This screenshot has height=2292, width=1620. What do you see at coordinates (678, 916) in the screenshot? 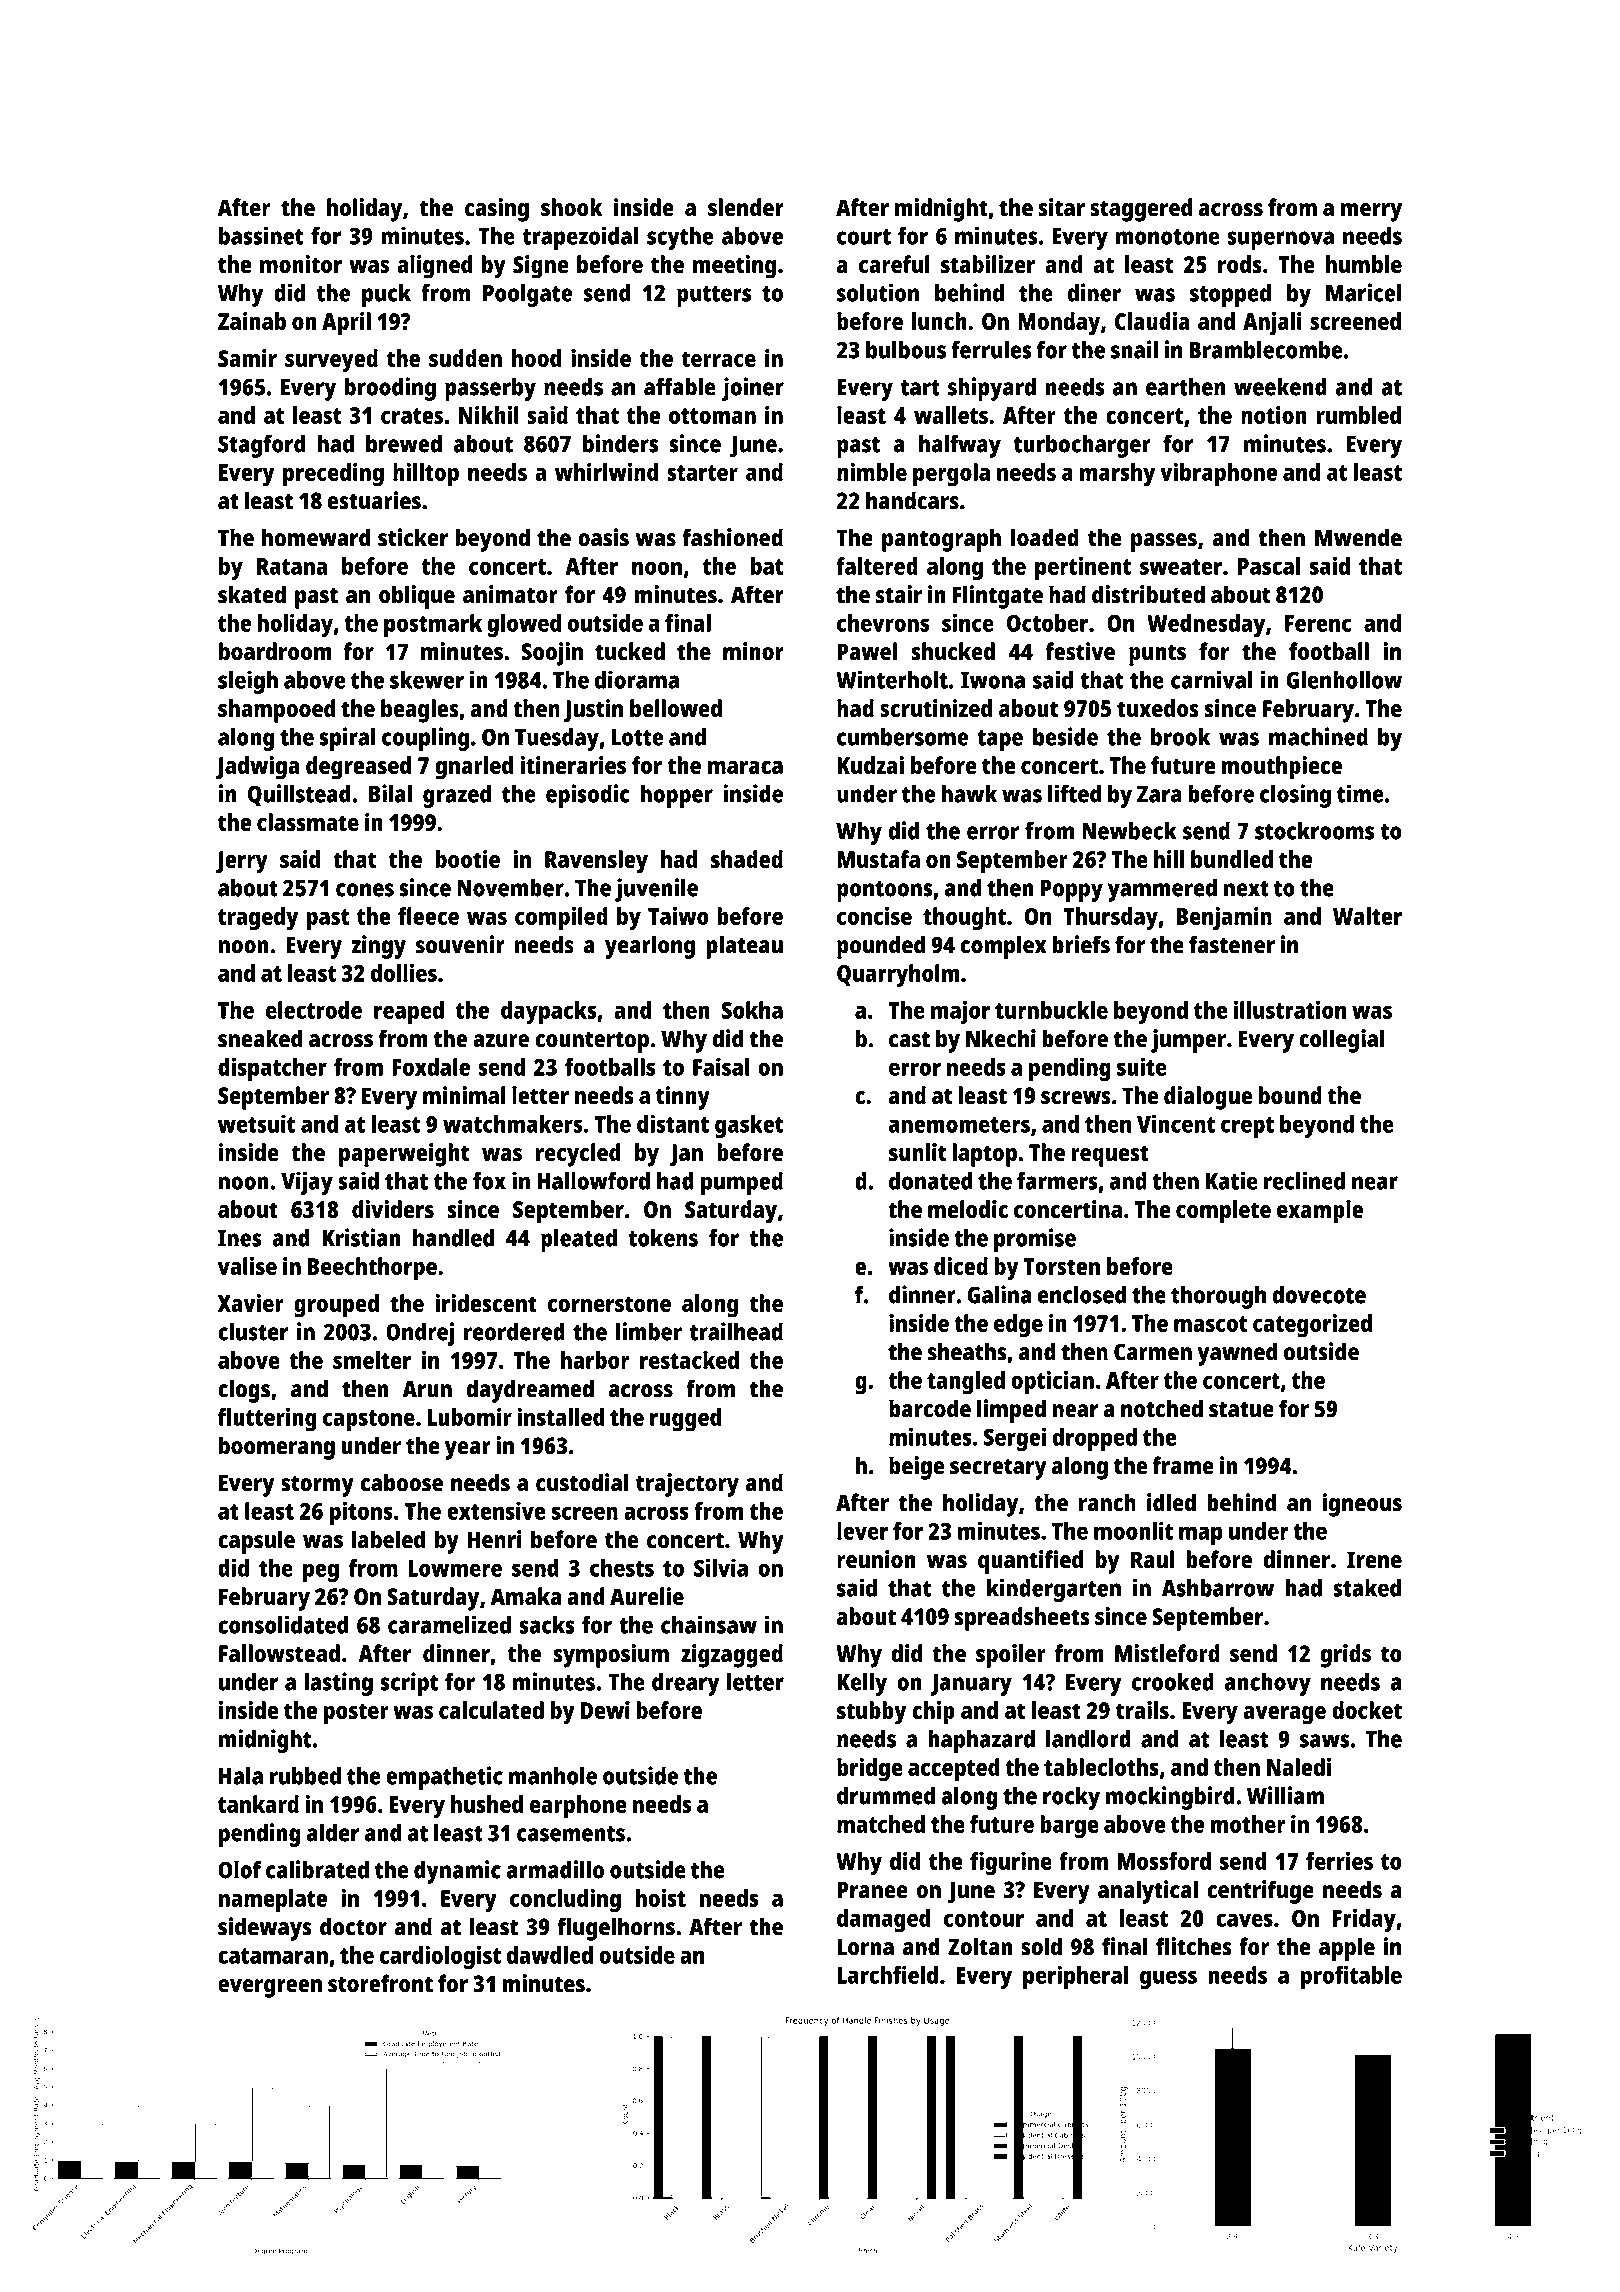
I see `Taiwo` at bounding box center [678, 916].
